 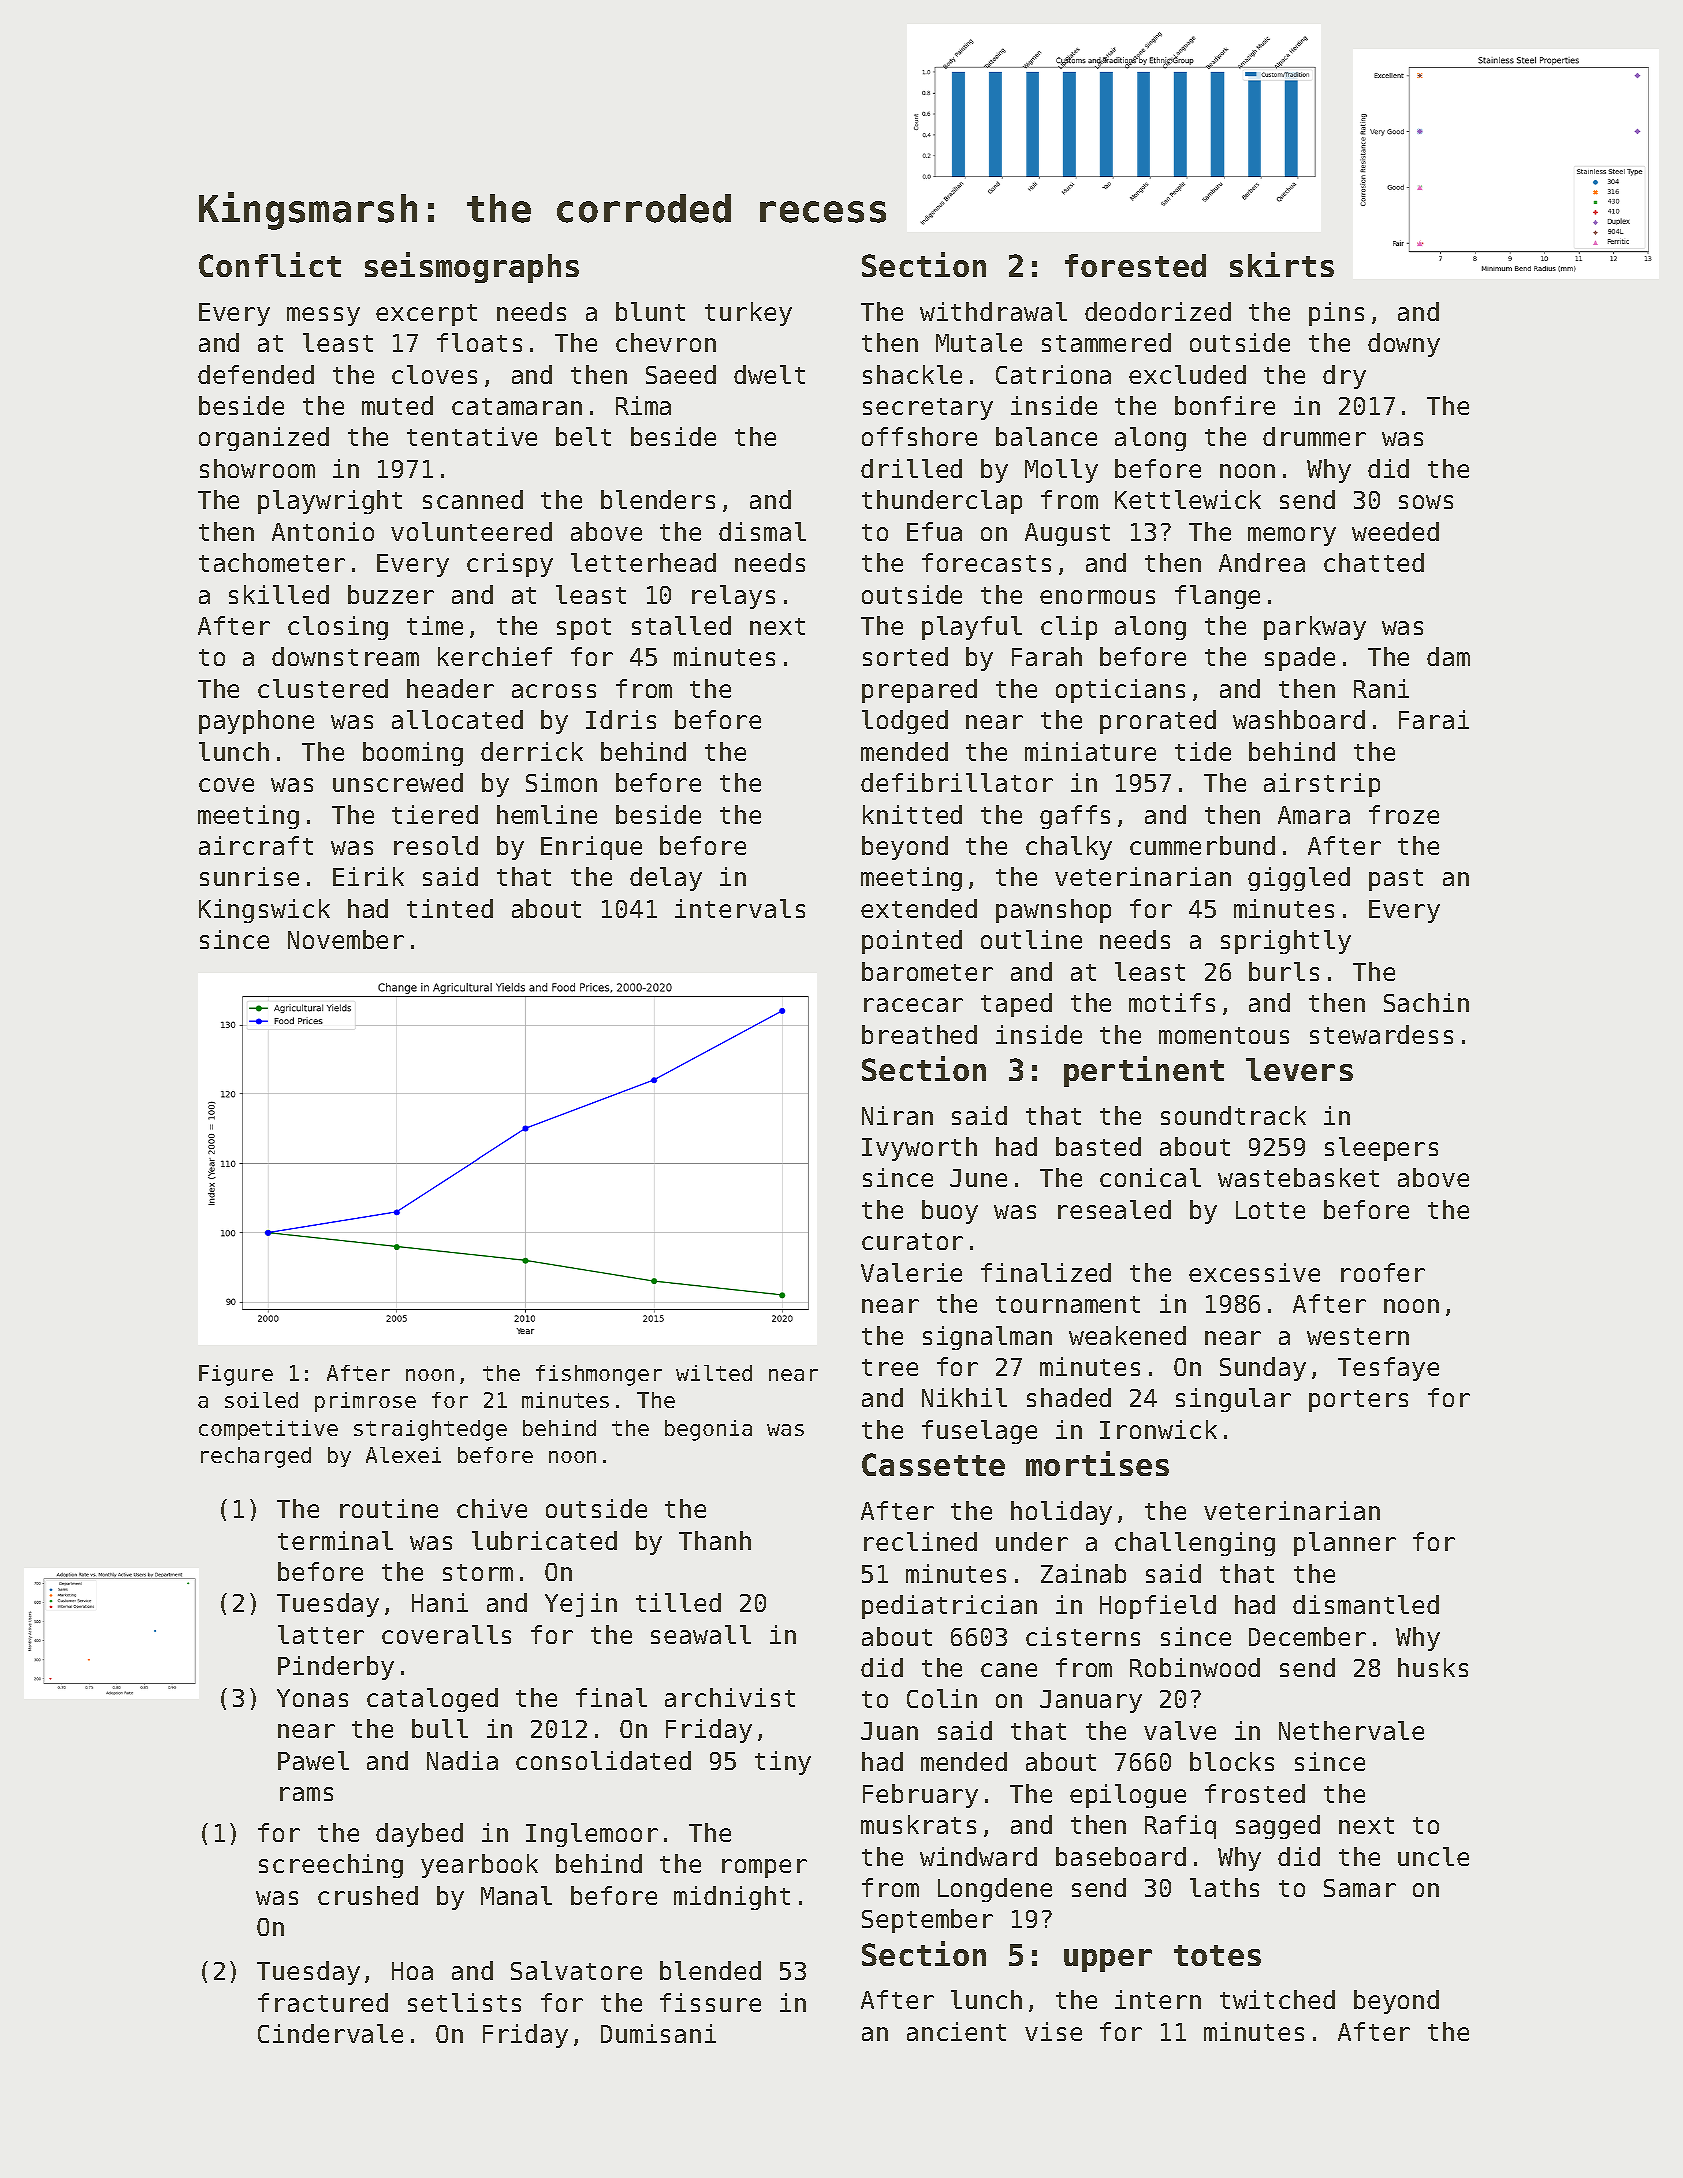 I want to click on organized, so click(x=264, y=439).
